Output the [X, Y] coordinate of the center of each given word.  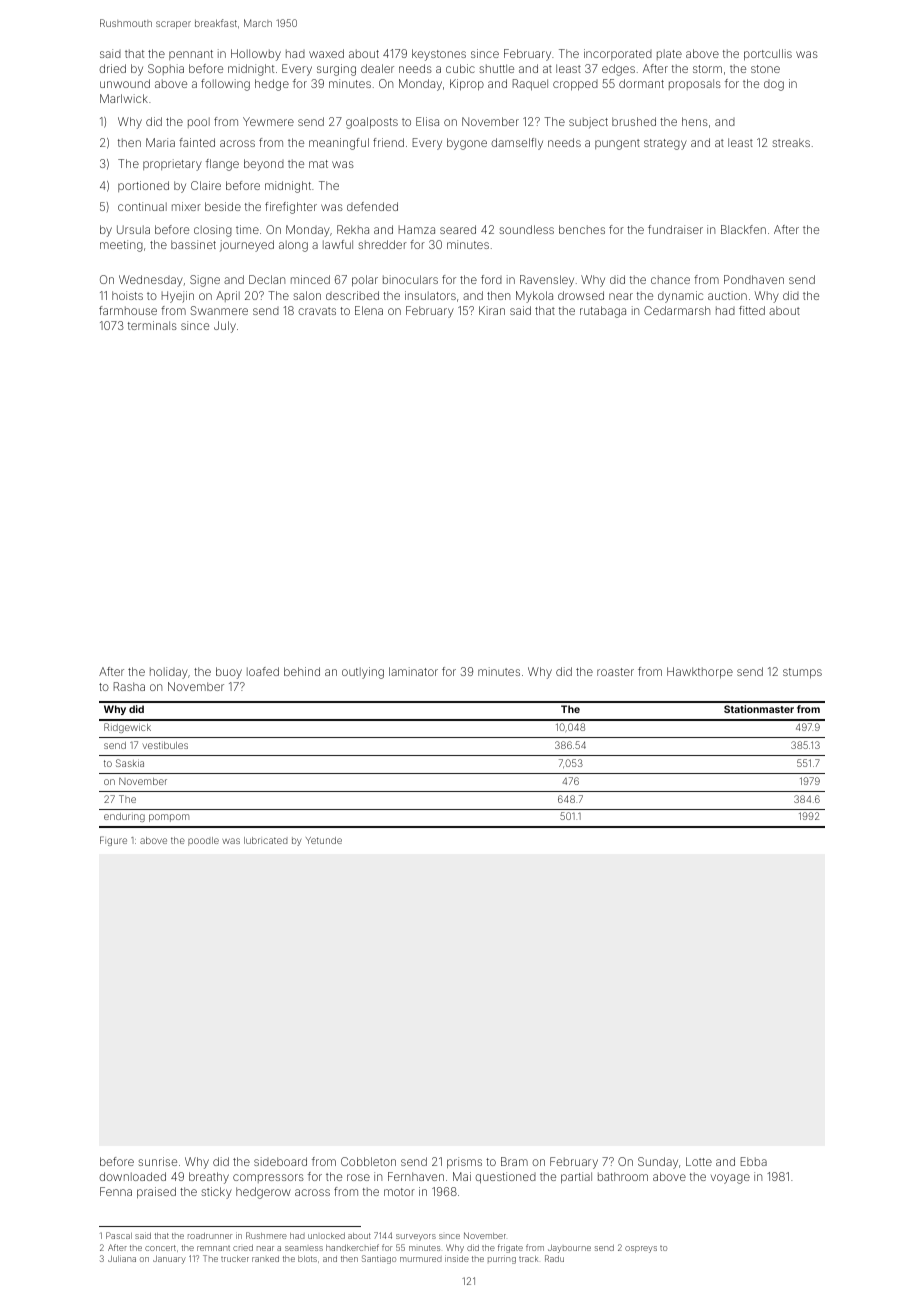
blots [307, 1259]
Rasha [129, 686]
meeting [121, 246]
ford [491, 279]
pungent [617, 144]
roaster [615, 672]
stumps [802, 673]
